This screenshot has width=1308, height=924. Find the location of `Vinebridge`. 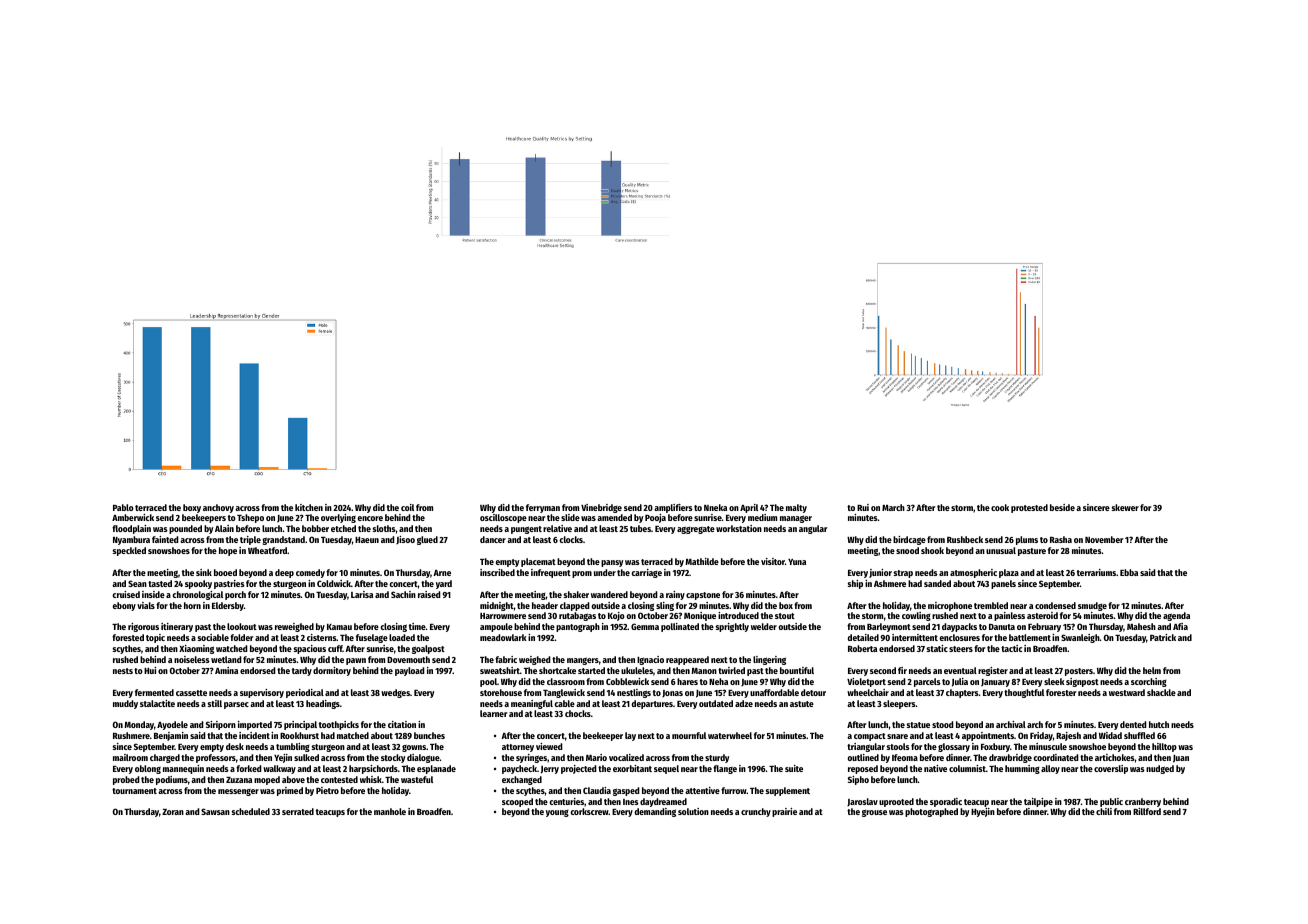

Vinebridge is located at coordinates (601, 508).
